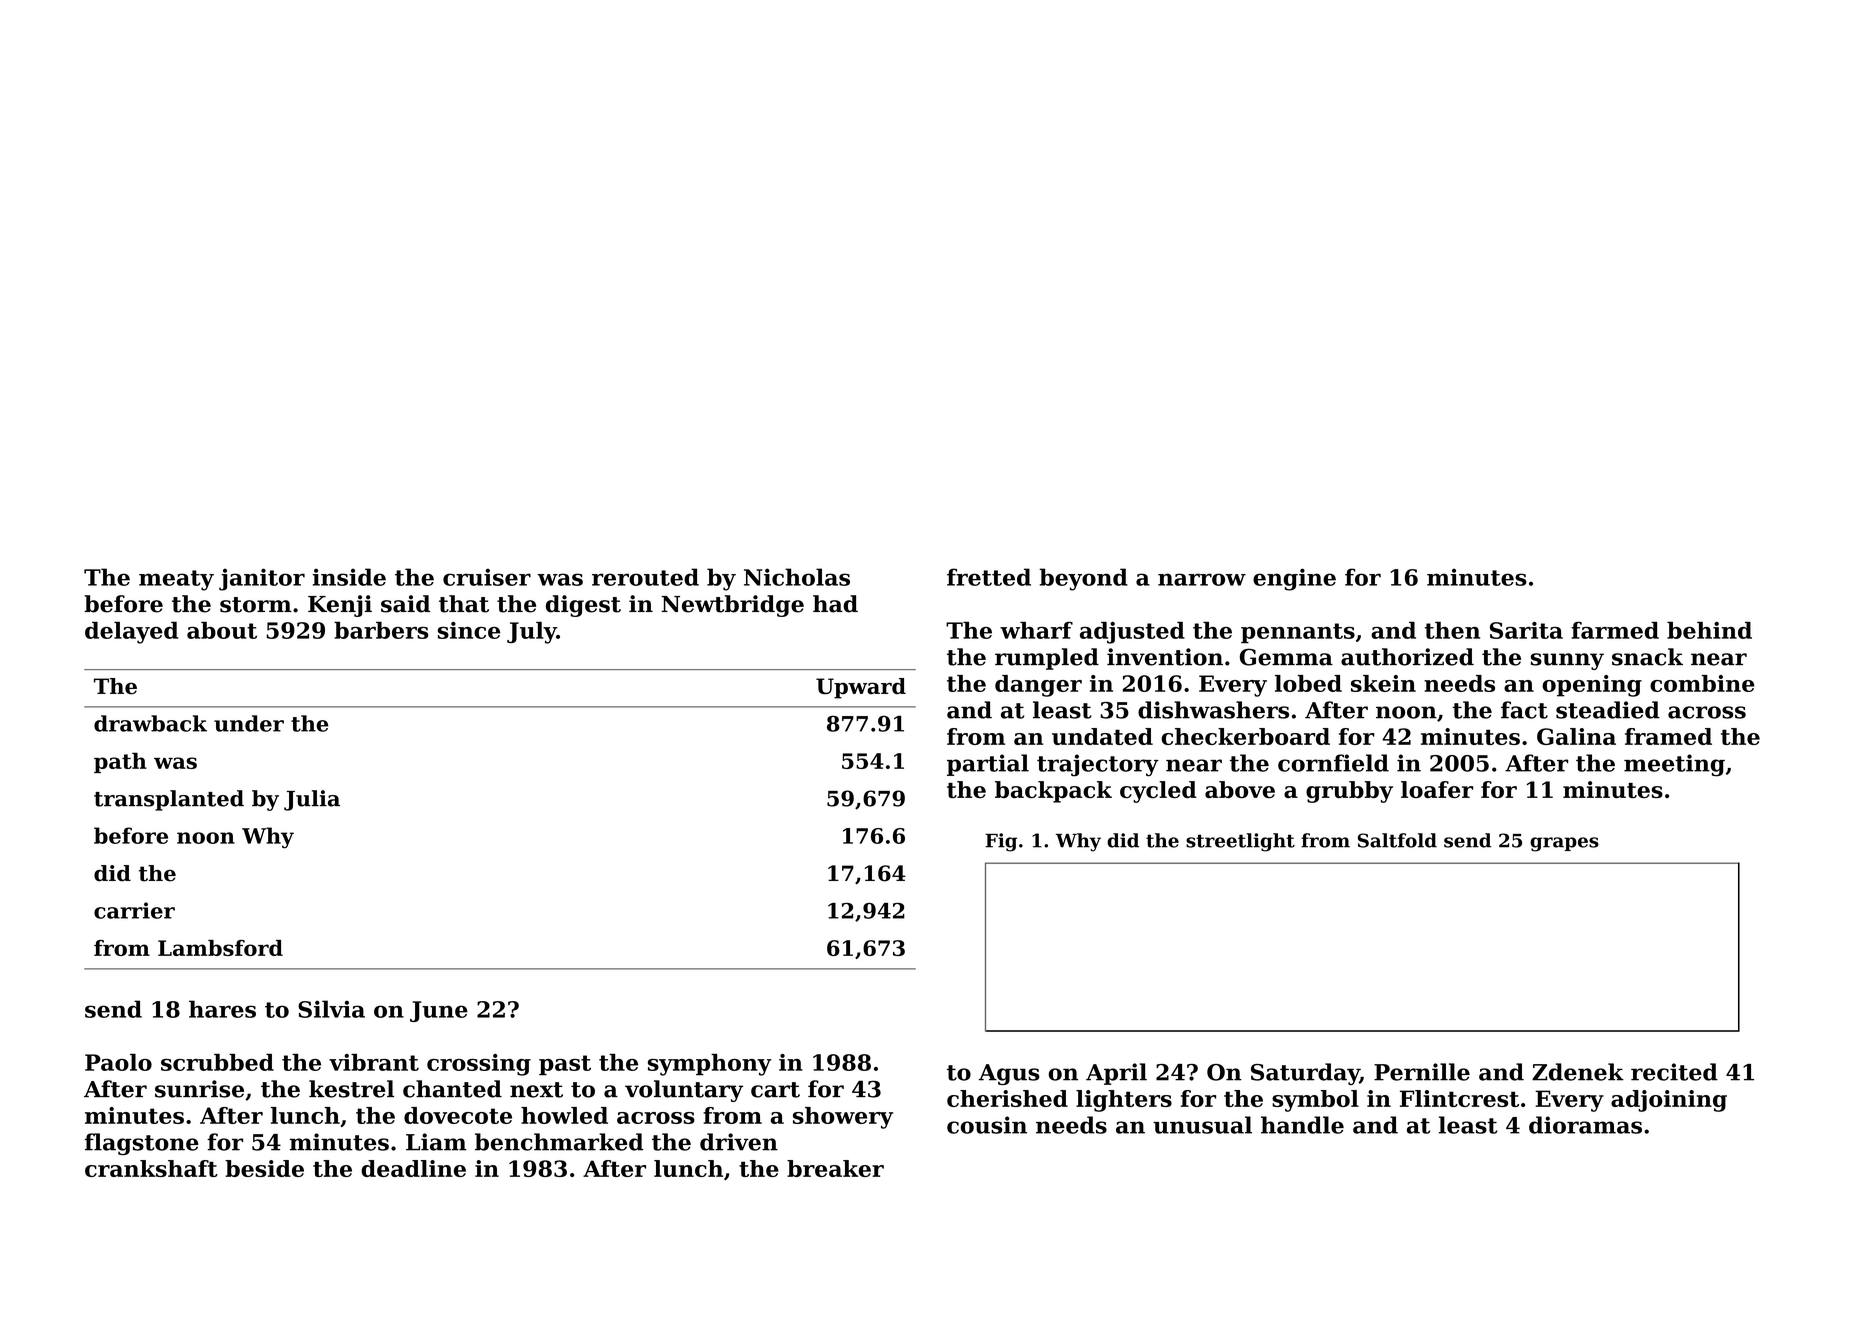 This screenshot has height=1317, width=1862. Describe the element at coordinates (1709, 630) in the screenshot. I see `behind` at that location.
